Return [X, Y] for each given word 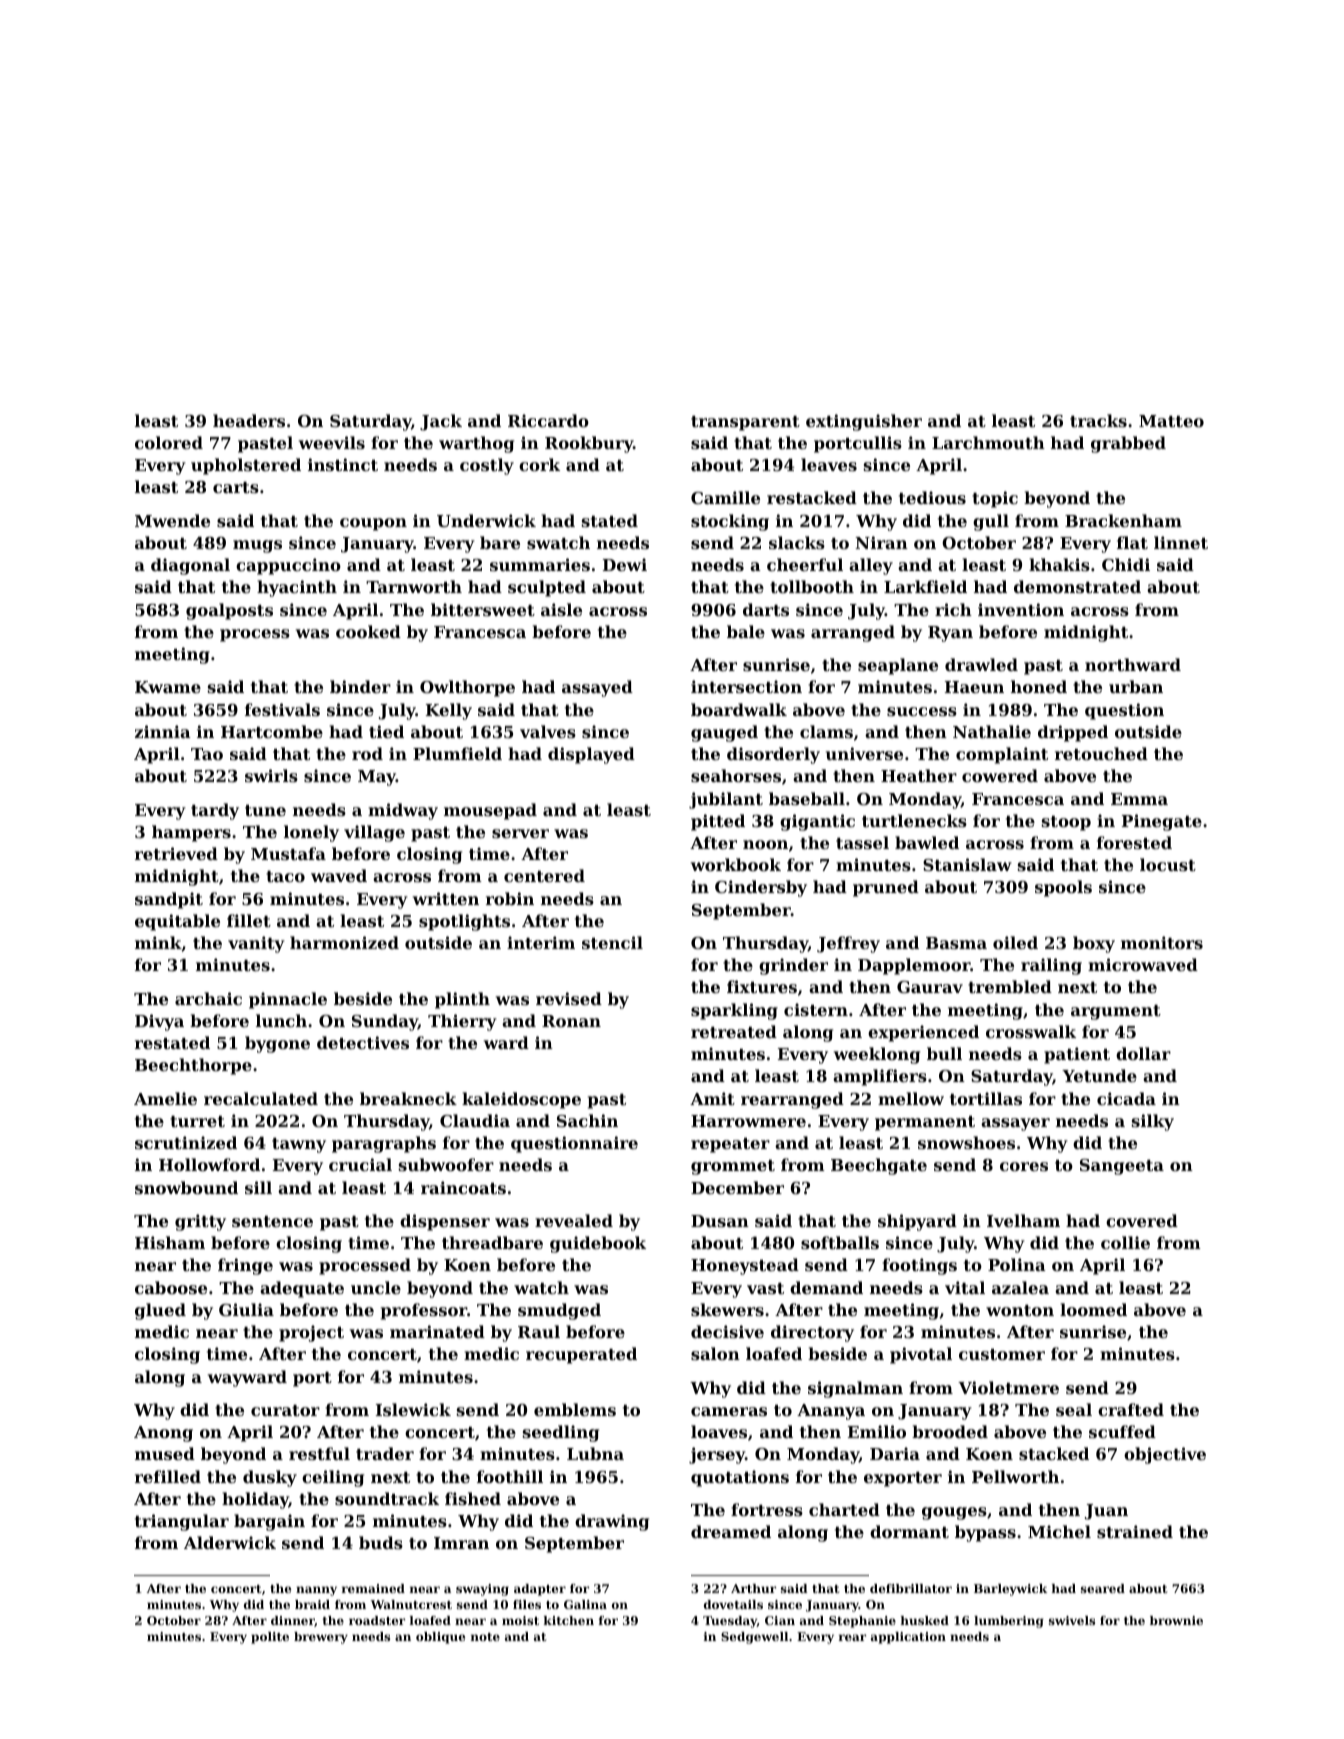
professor [424, 1311]
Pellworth [1015, 1476]
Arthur [753, 1588]
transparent [745, 423]
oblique [440, 1638]
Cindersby [761, 888]
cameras [729, 1411]
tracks [1098, 420]
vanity [256, 944]
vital [965, 1287]
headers [249, 420]
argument [1116, 1012]
